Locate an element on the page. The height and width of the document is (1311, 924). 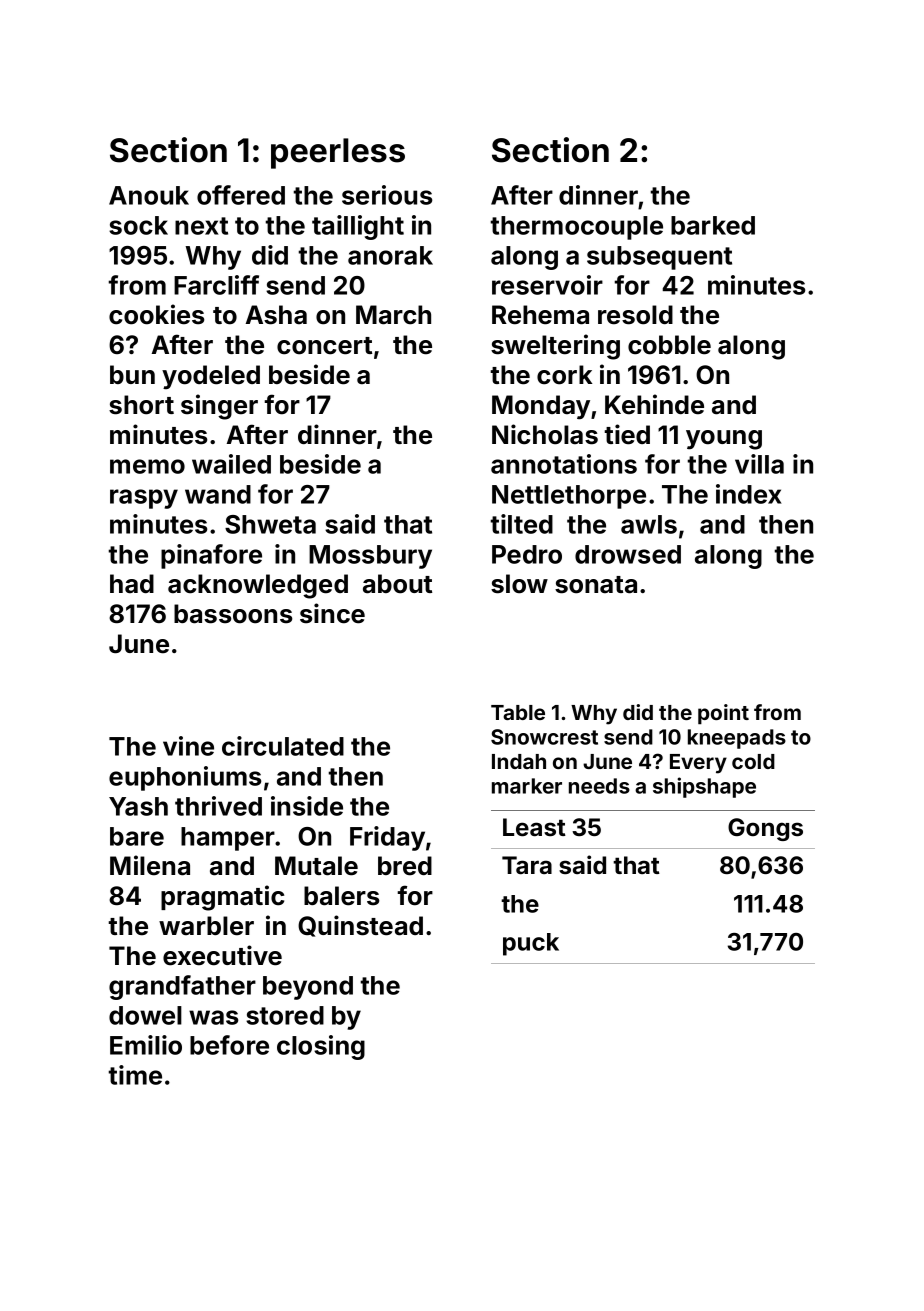
barked is located at coordinates (713, 225).
